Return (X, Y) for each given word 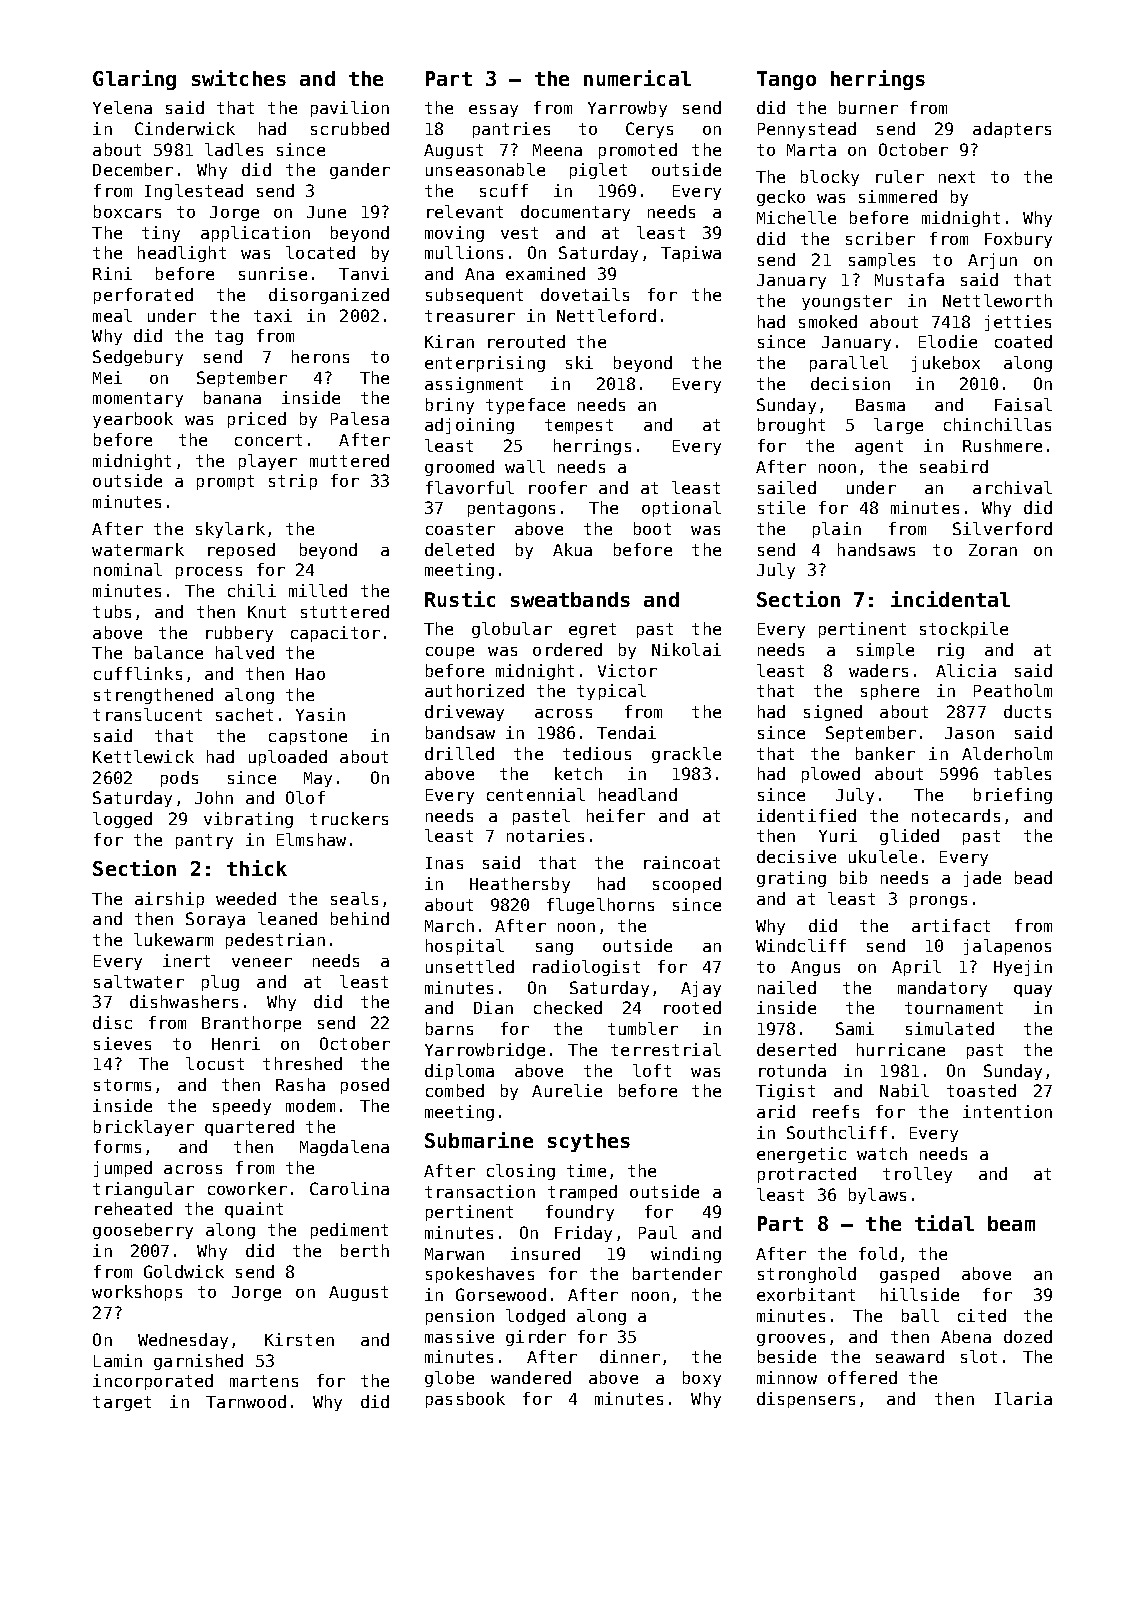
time (586, 1170)
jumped (123, 1169)
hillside (920, 1294)
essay (493, 111)
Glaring (134, 80)
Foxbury (1018, 240)
